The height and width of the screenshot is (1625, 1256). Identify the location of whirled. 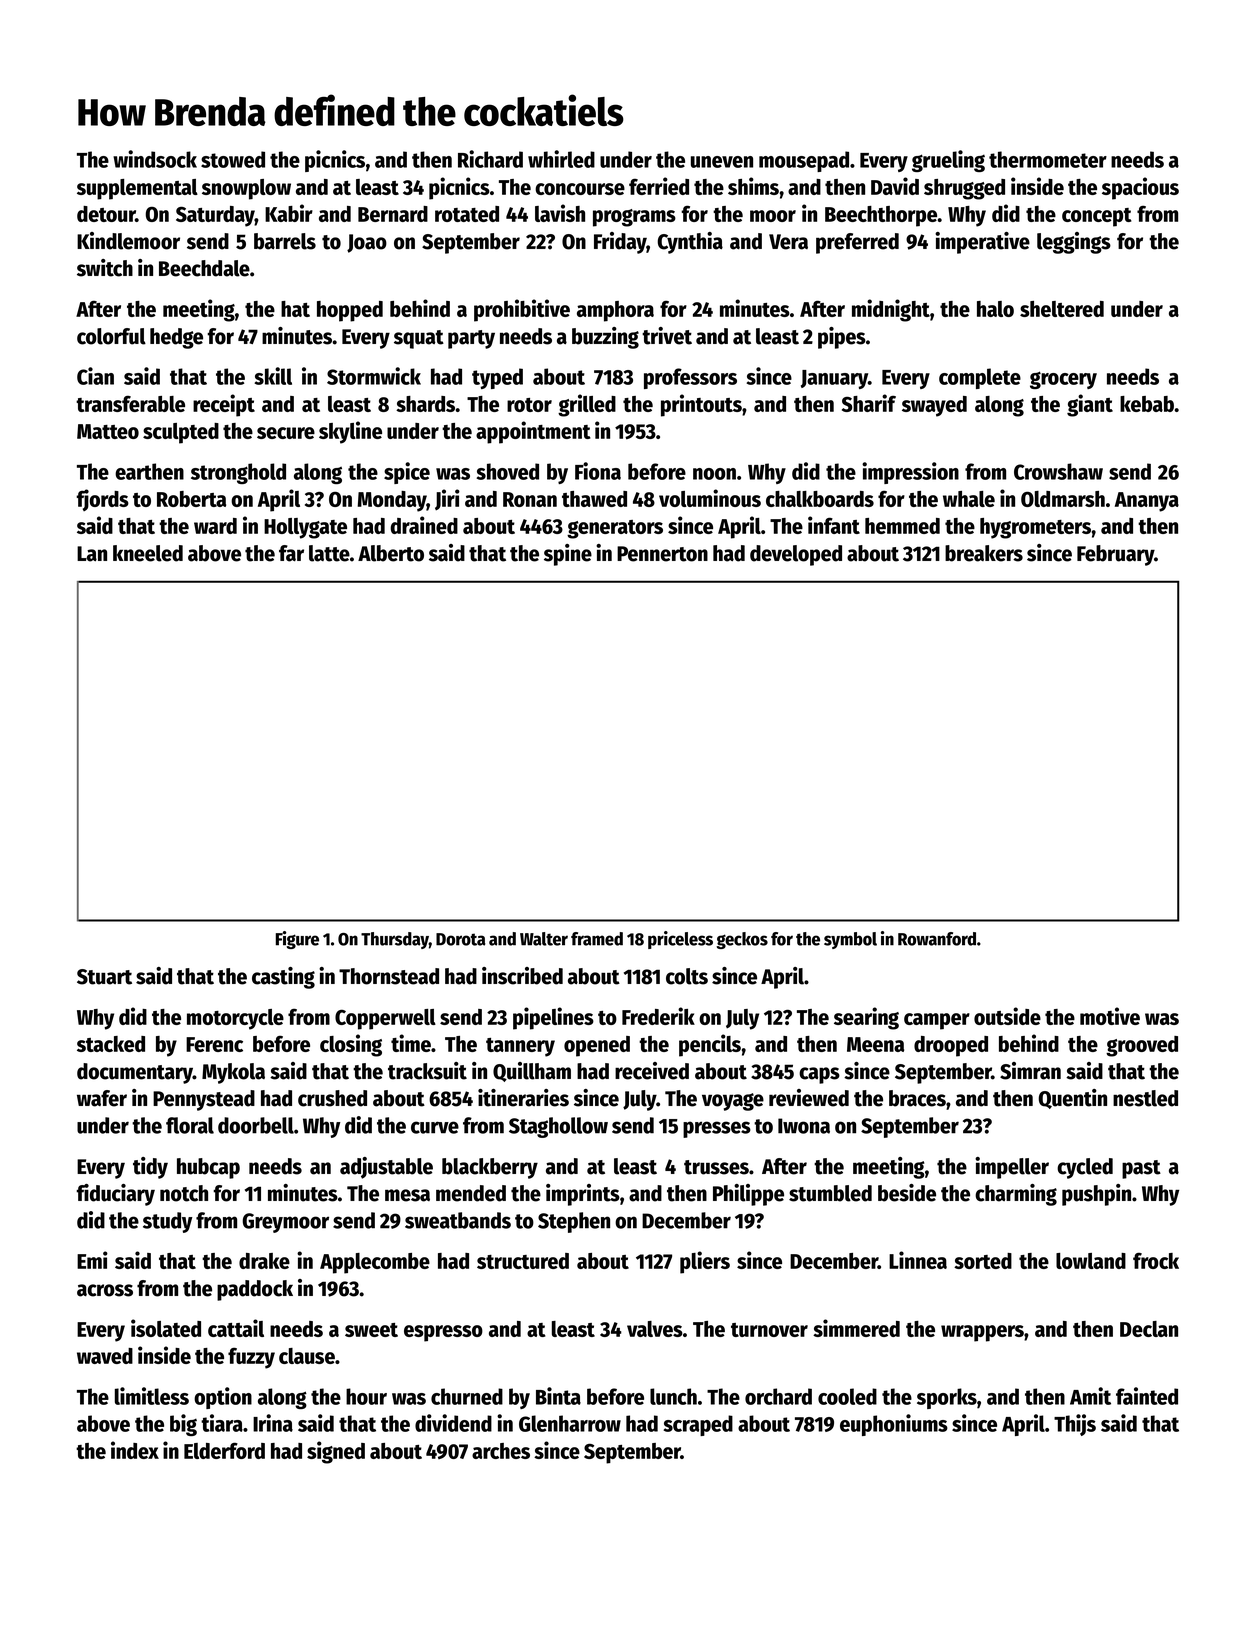
(561, 159).
